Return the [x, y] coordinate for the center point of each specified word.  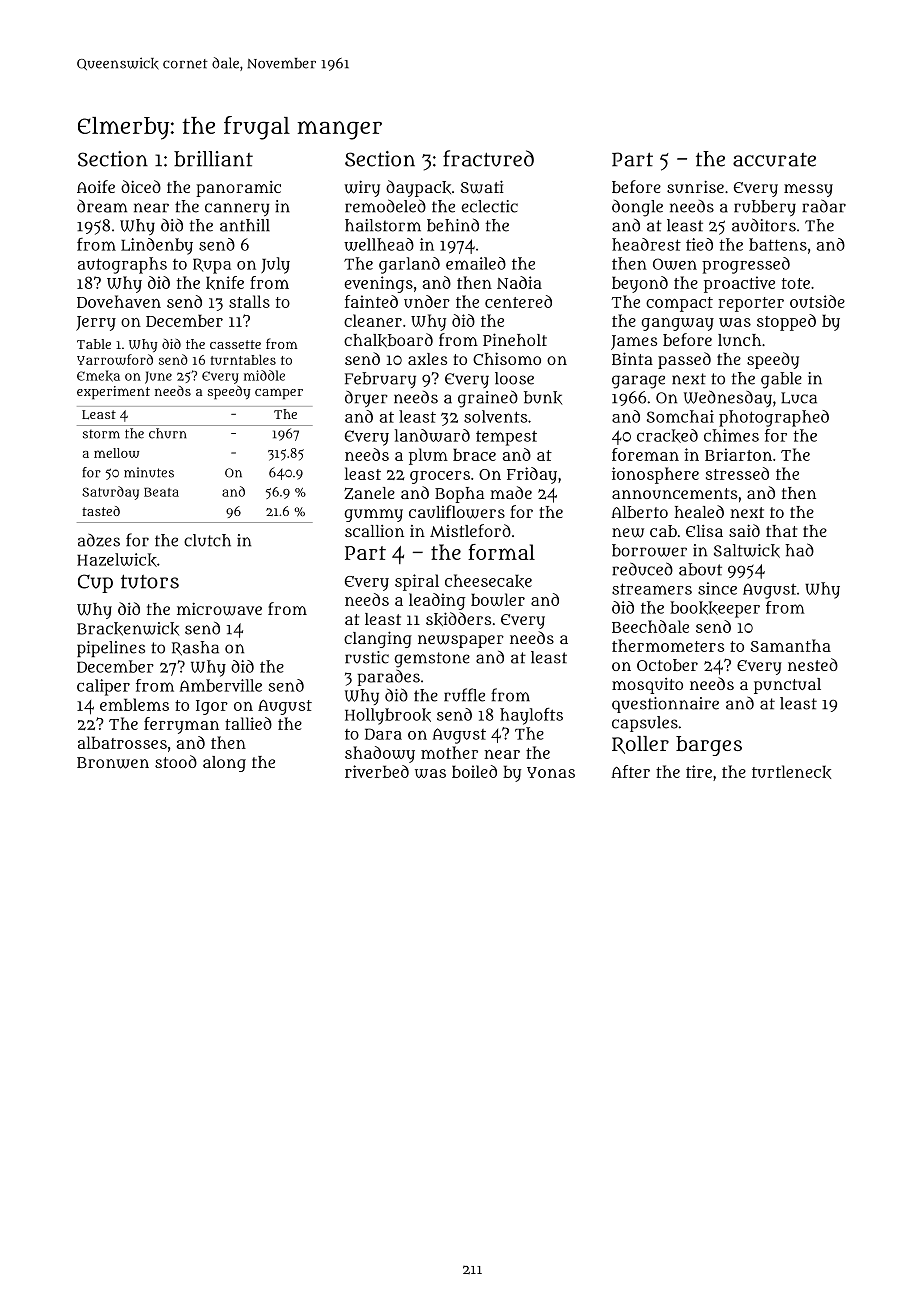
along [224, 764]
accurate [774, 160]
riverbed [377, 771]
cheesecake [488, 581]
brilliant [213, 159]
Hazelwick [117, 560]
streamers [652, 589]
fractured [488, 158]
